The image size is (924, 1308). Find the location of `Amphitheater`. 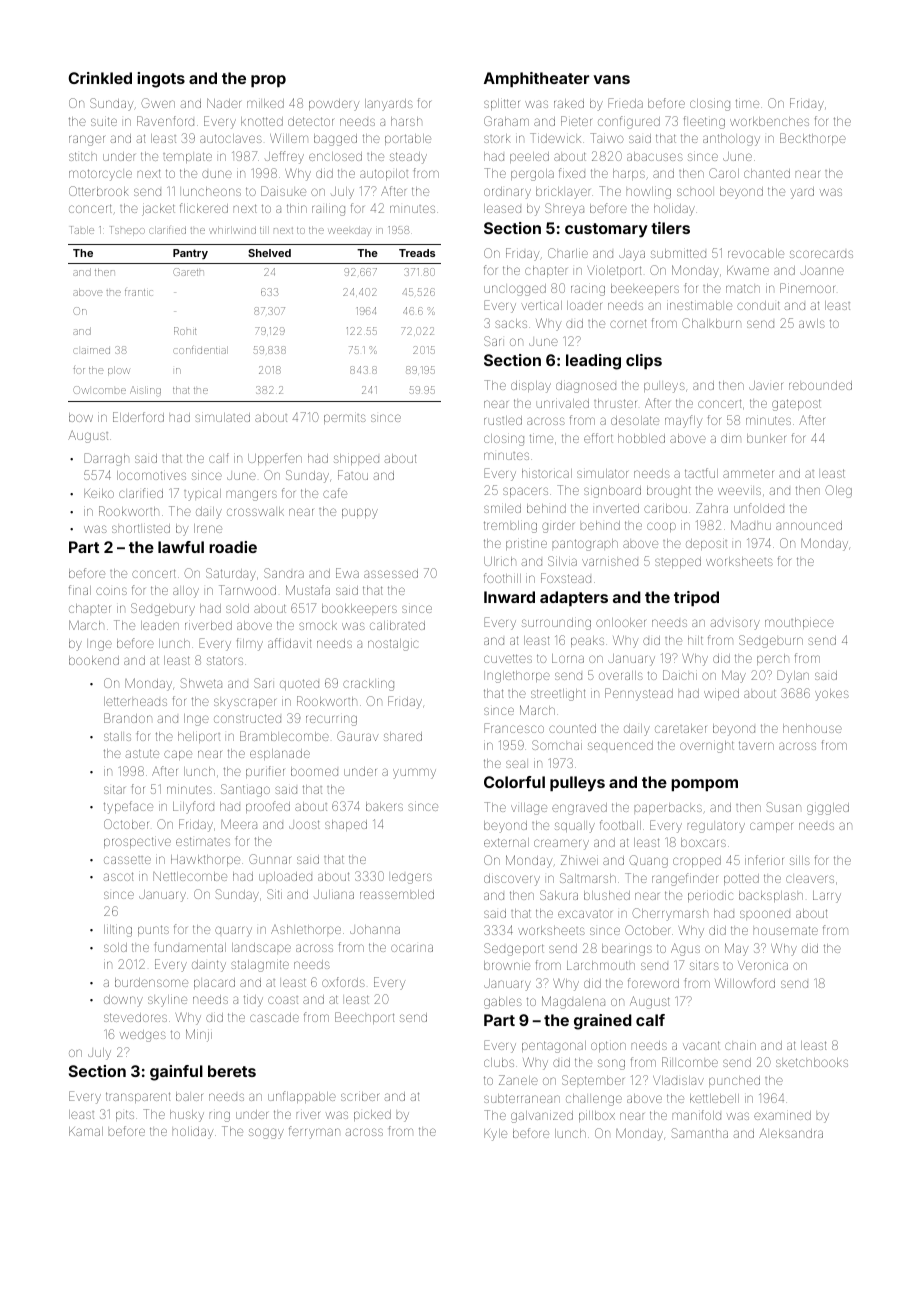

Amphitheater is located at coordinates (536, 79).
